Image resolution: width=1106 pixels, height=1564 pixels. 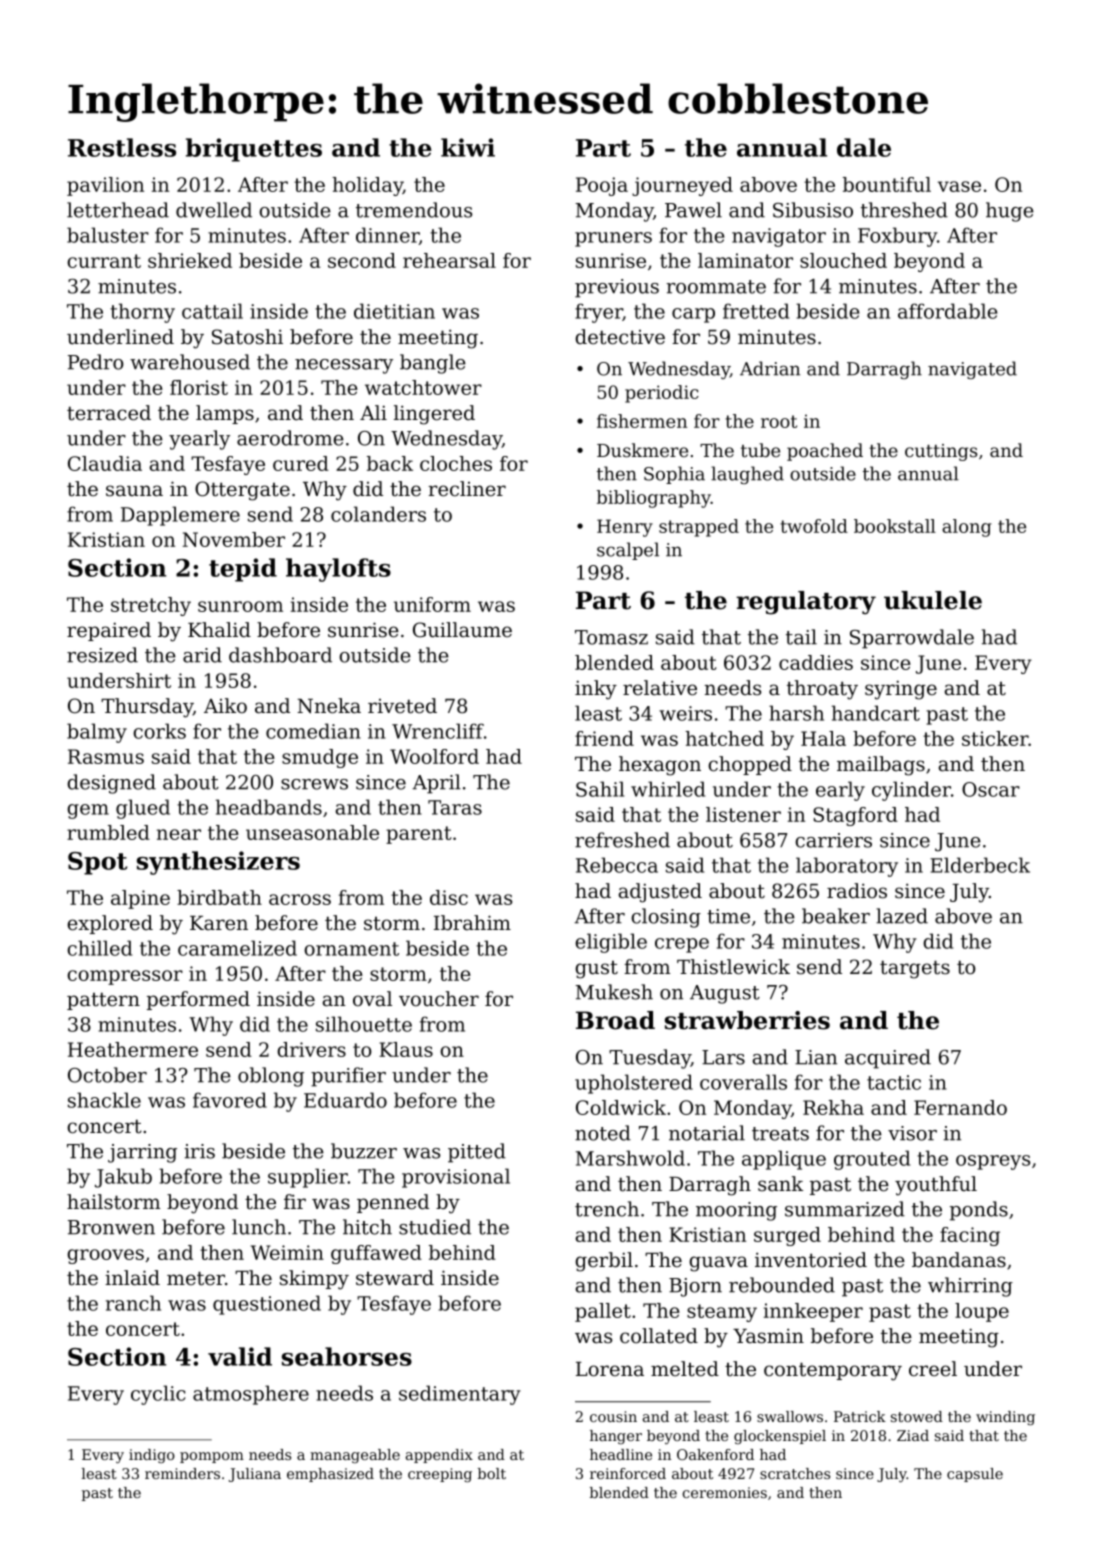 I want to click on ceremonies, so click(x=725, y=1492).
